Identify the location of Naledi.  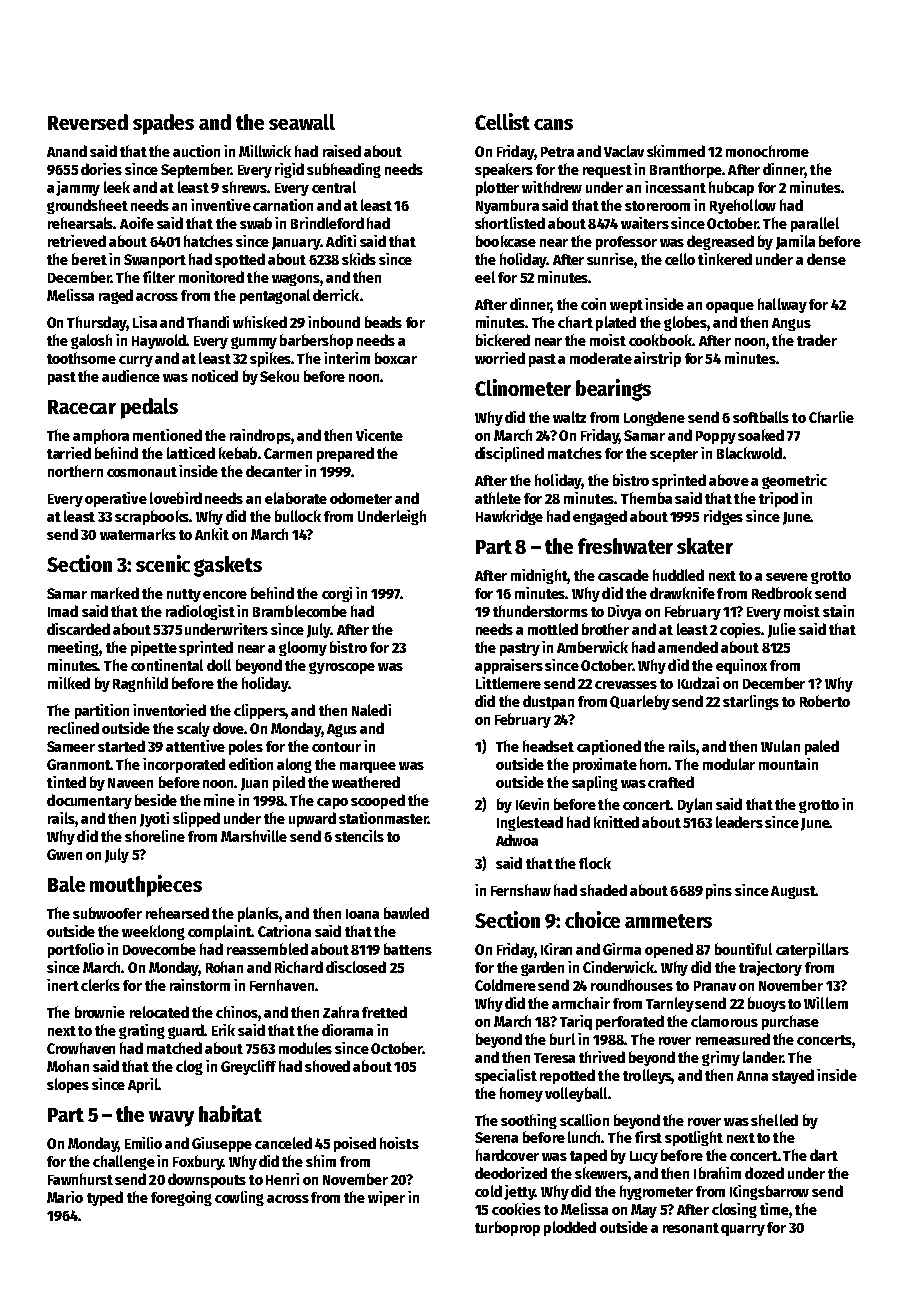
(371, 710).
